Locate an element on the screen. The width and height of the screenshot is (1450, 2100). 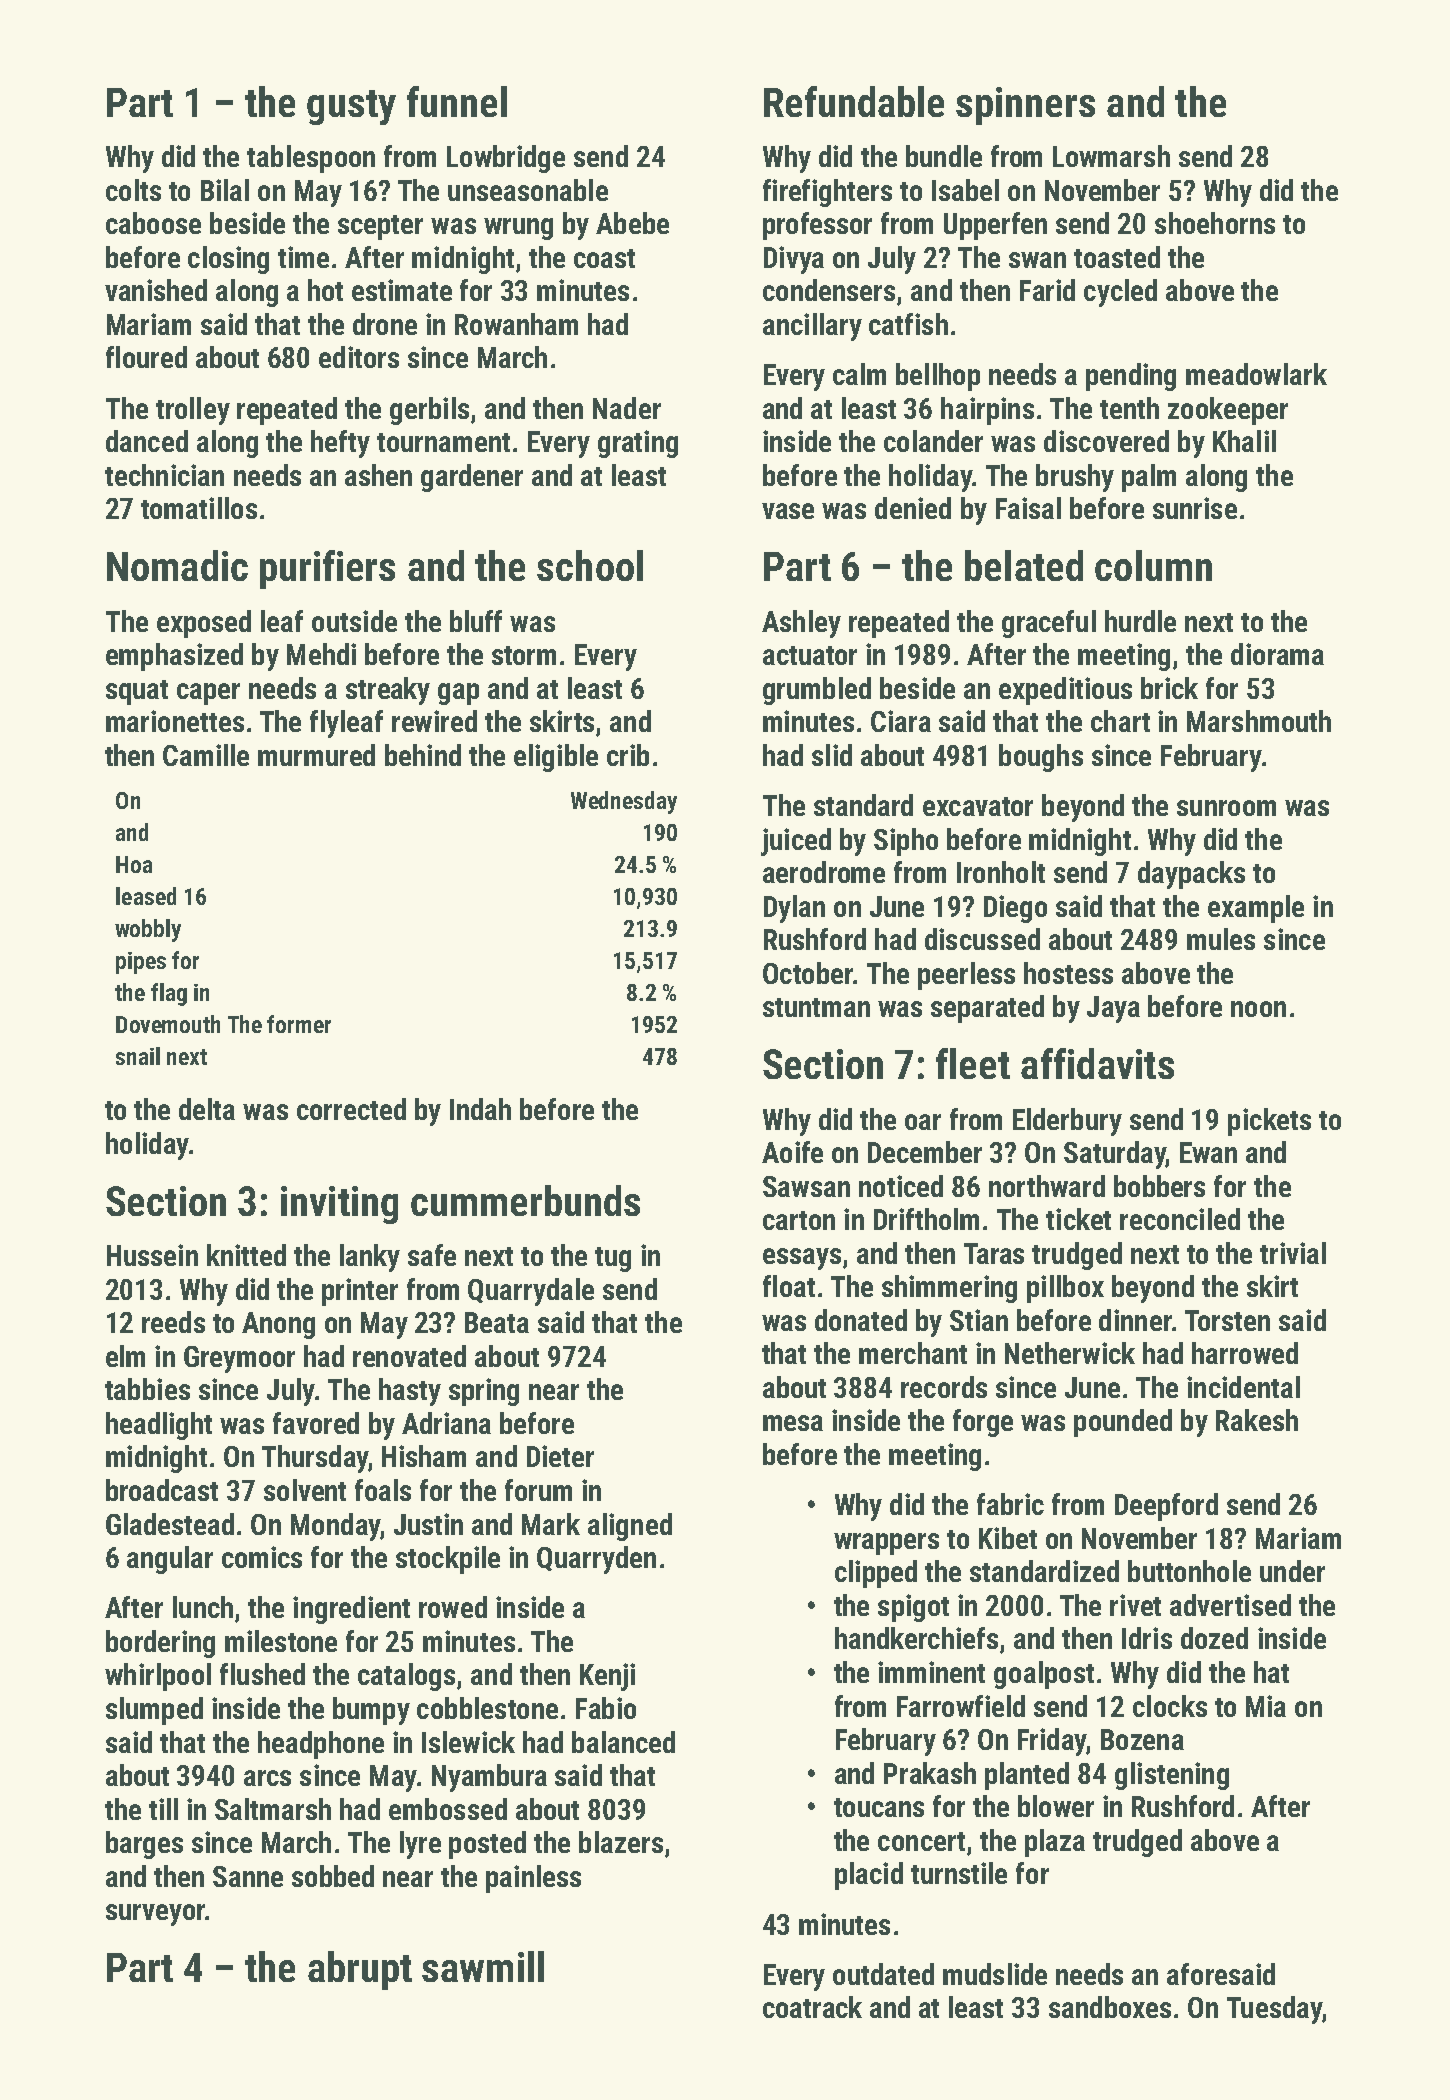
spinners is located at coordinates (1025, 106).
